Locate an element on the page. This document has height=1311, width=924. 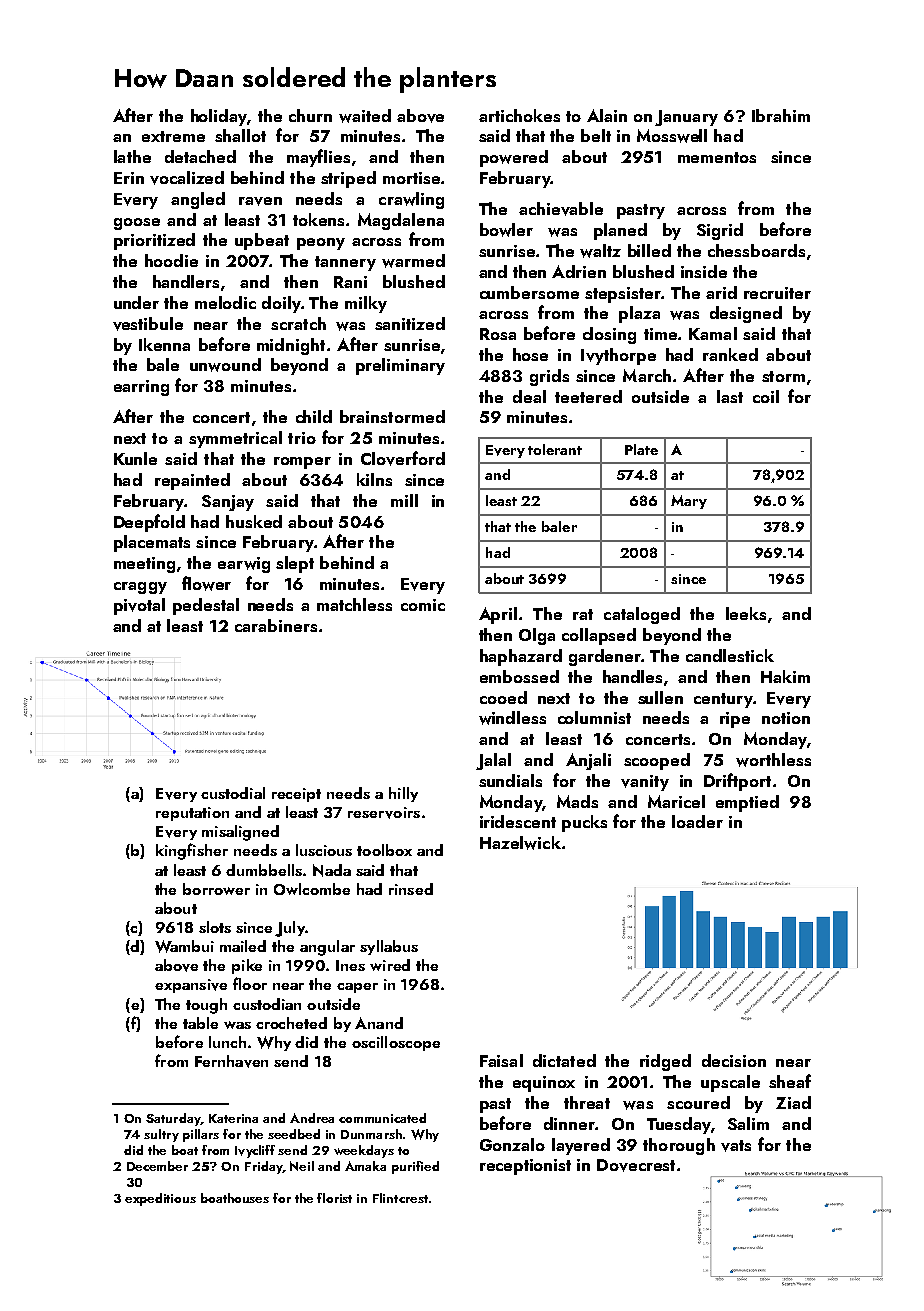
planed is located at coordinates (620, 231).
